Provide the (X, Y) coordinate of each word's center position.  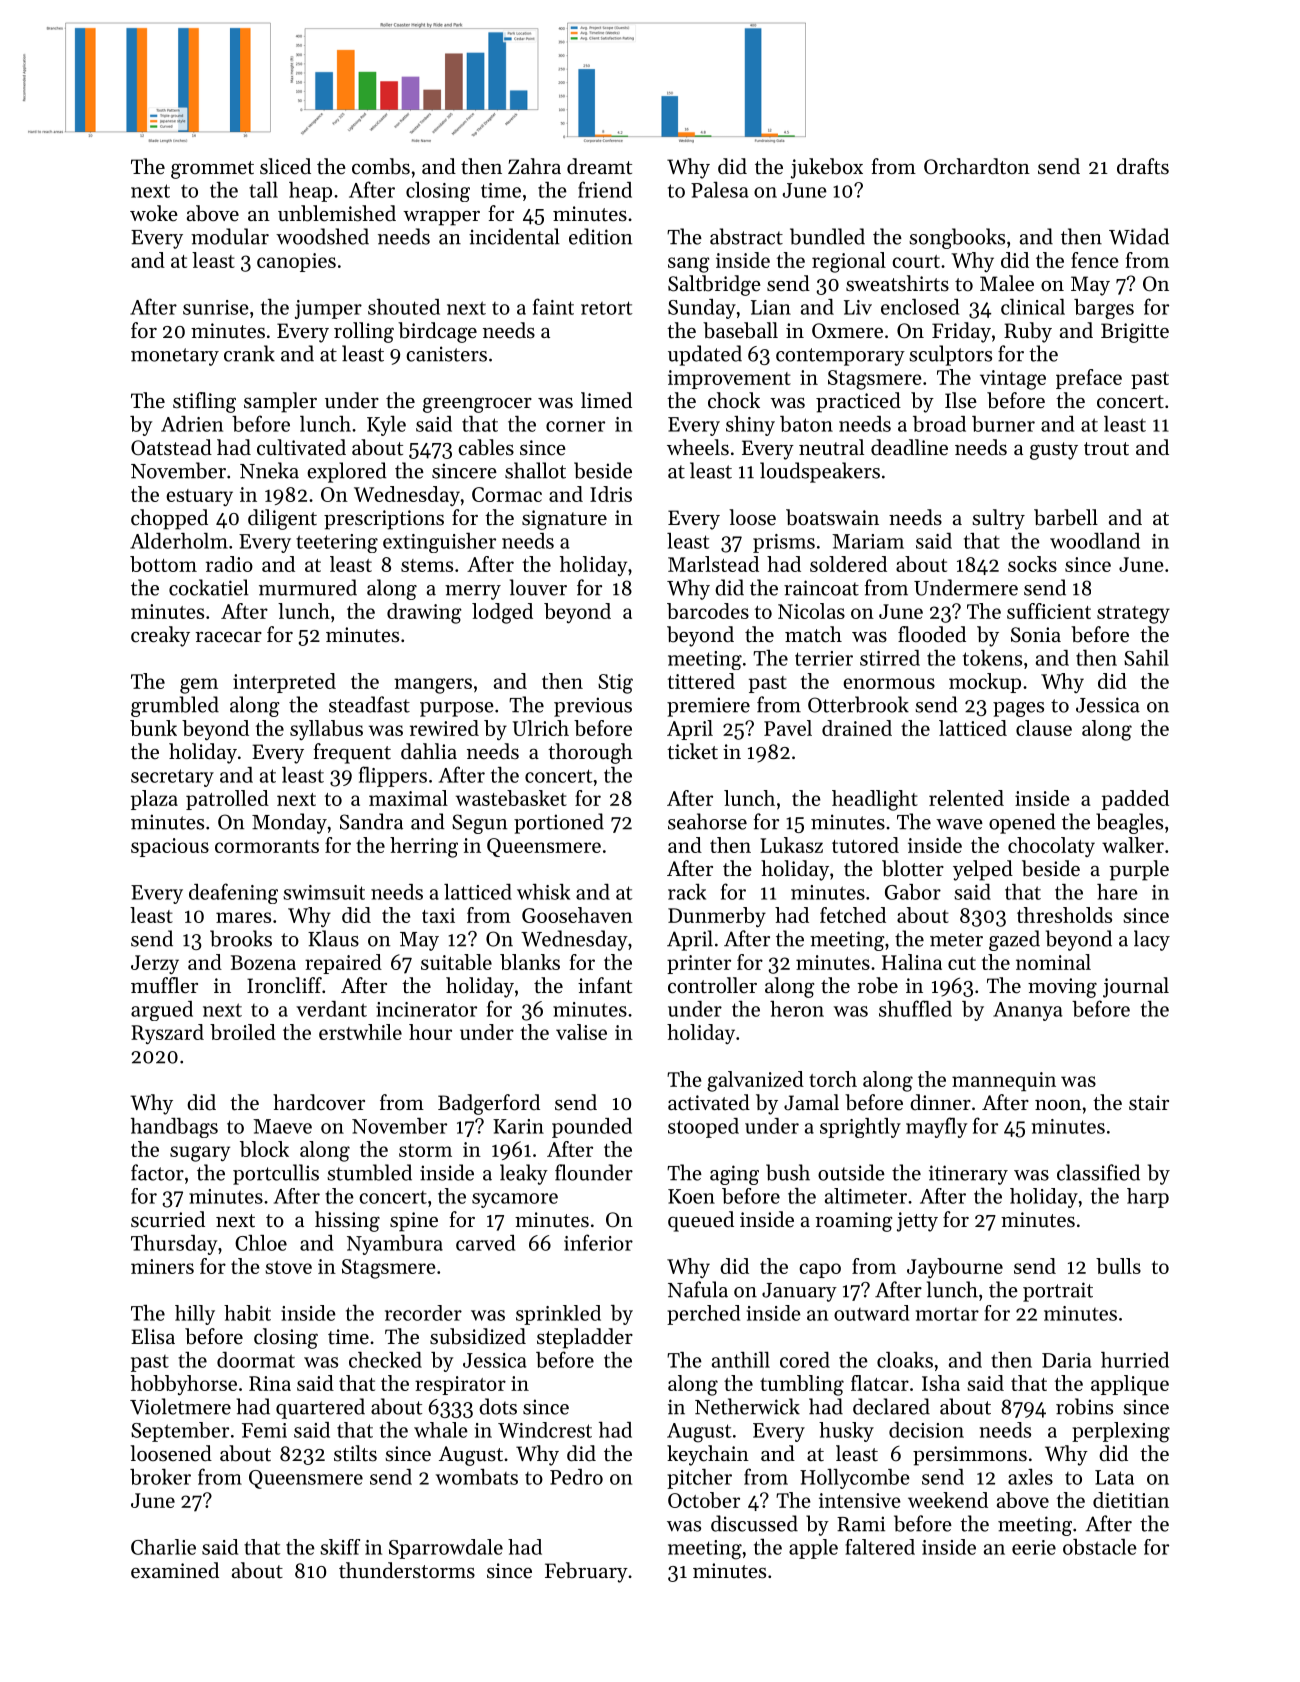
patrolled (227, 800)
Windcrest (545, 1430)
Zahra (534, 166)
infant (605, 985)
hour (430, 1032)
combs (381, 166)
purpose (457, 709)
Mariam (868, 541)
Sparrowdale (446, 1549)
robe (877, 985)
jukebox (827, 168)
